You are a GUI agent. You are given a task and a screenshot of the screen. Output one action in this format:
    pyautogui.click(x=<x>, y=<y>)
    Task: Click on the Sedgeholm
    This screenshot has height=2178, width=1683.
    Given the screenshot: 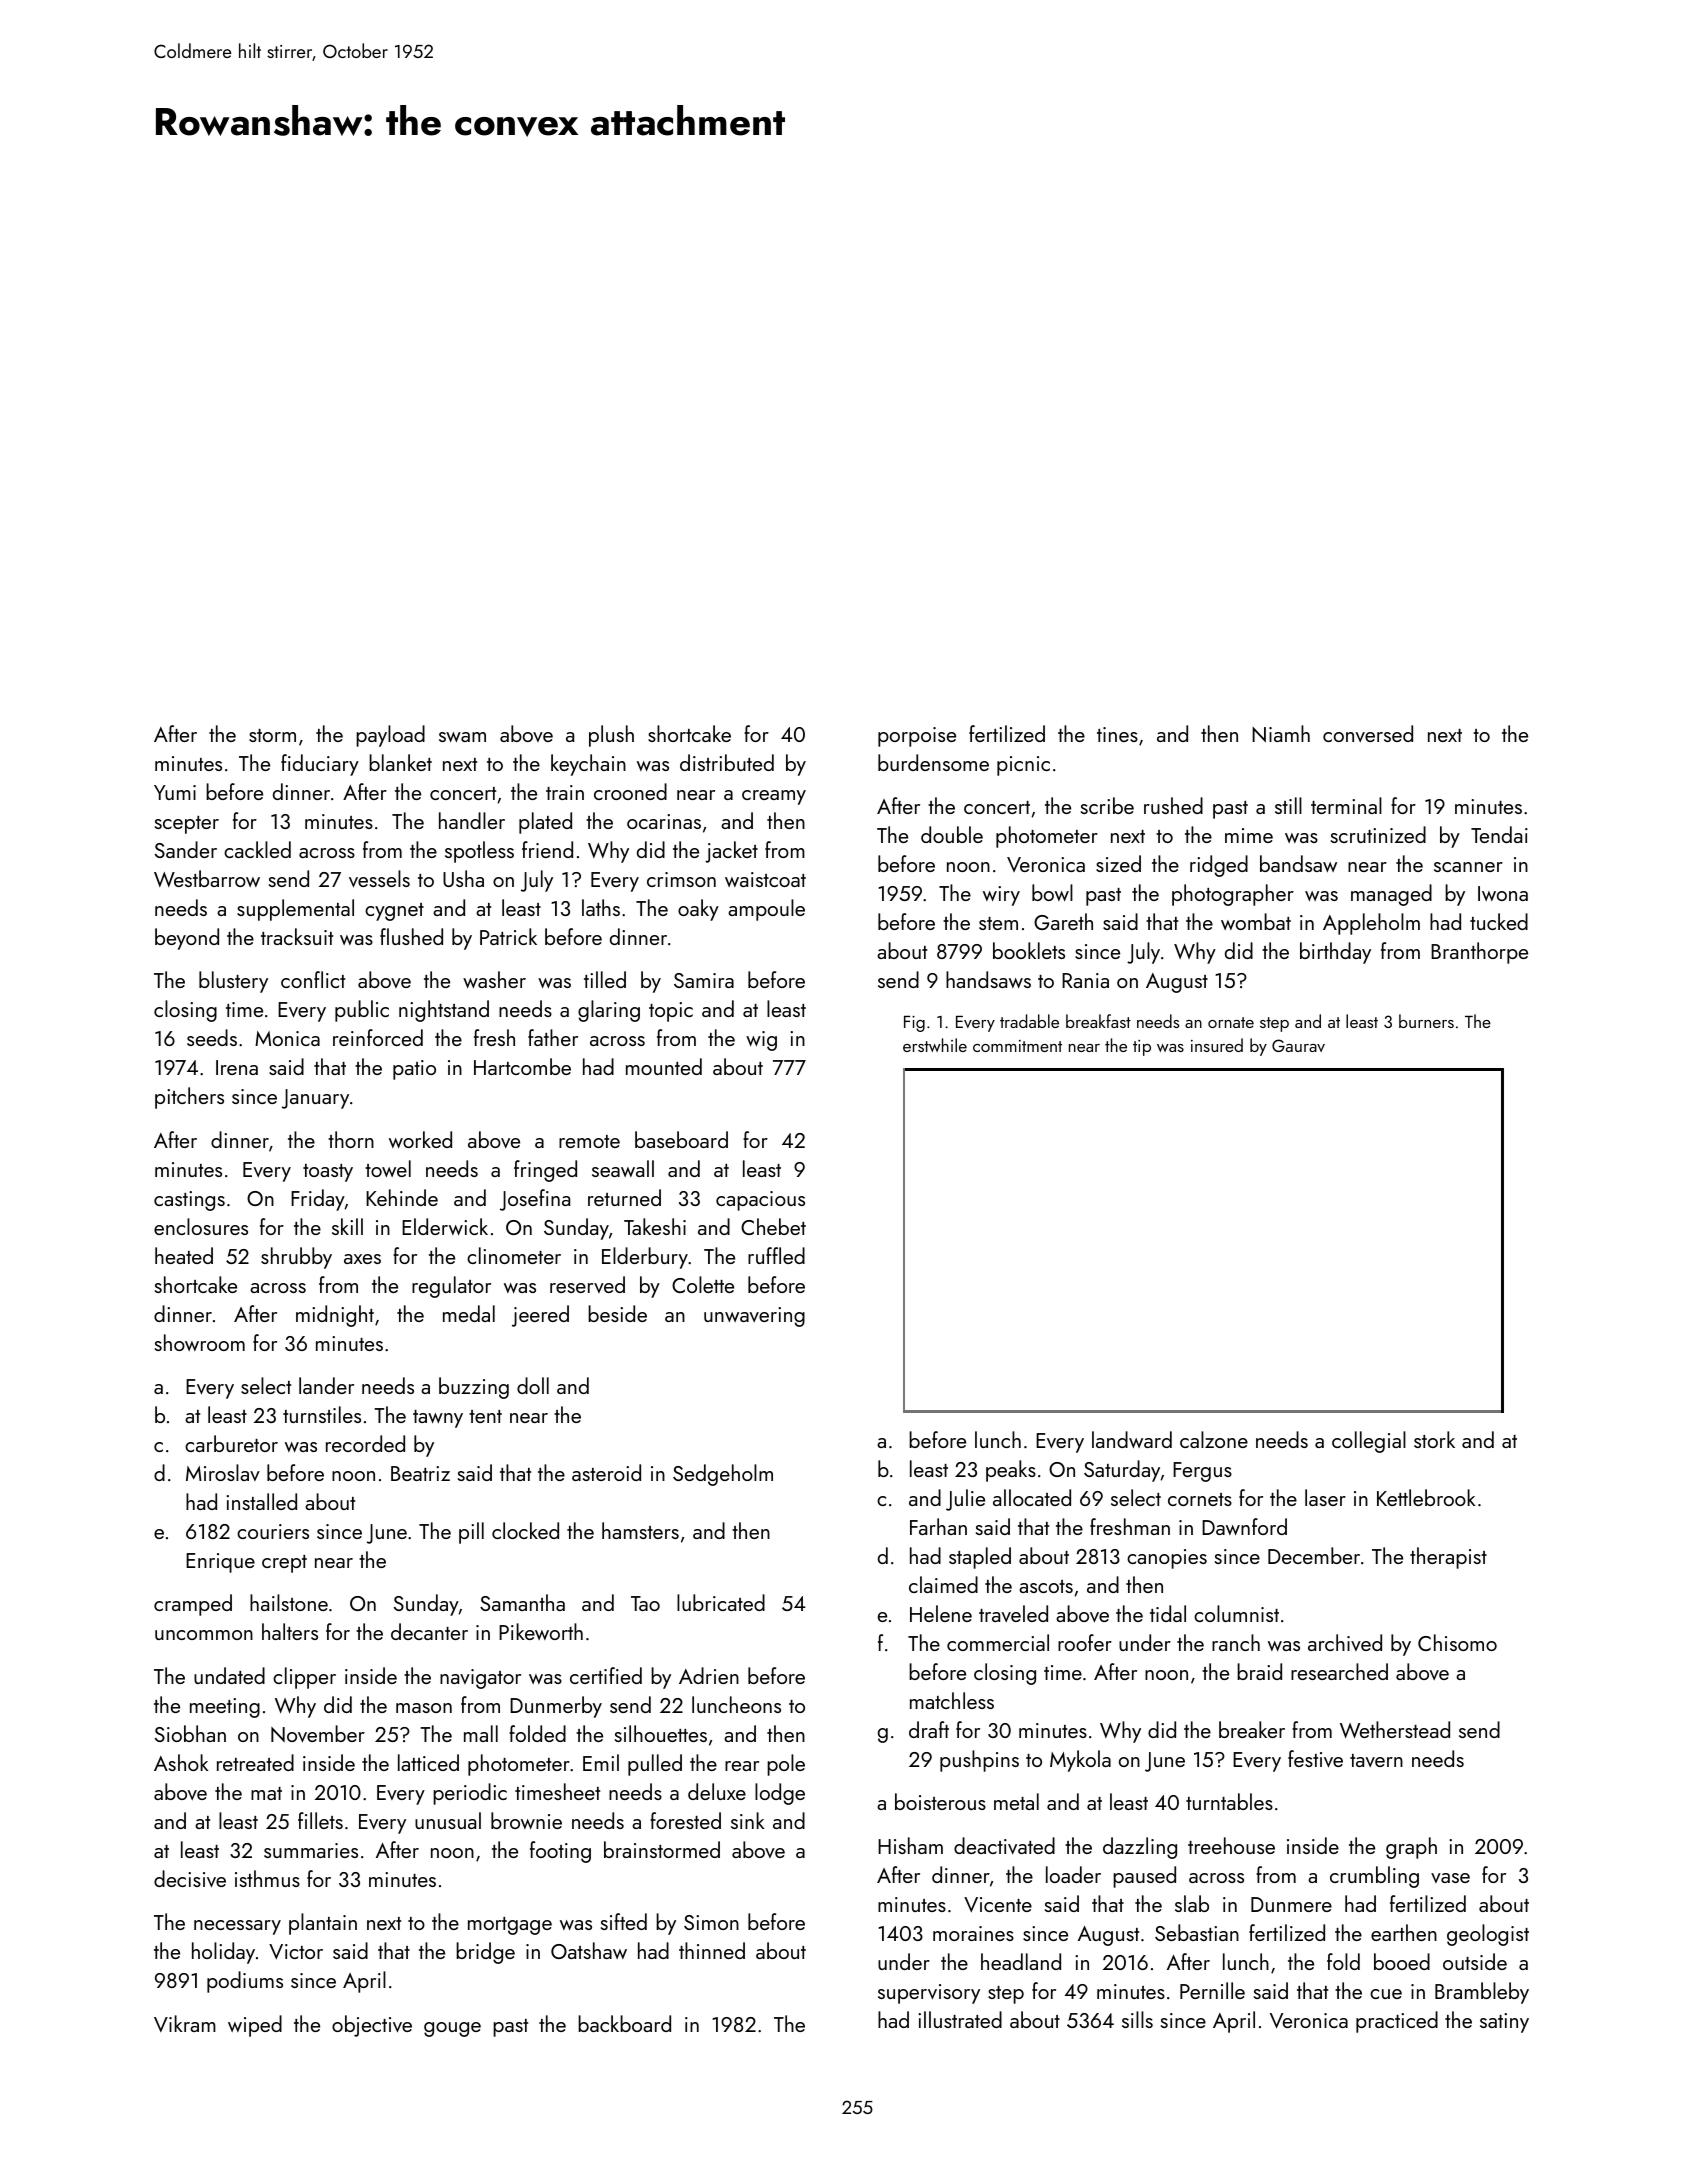 What is the action you would take?
    pyautogui.click(x=723, y=1475)
